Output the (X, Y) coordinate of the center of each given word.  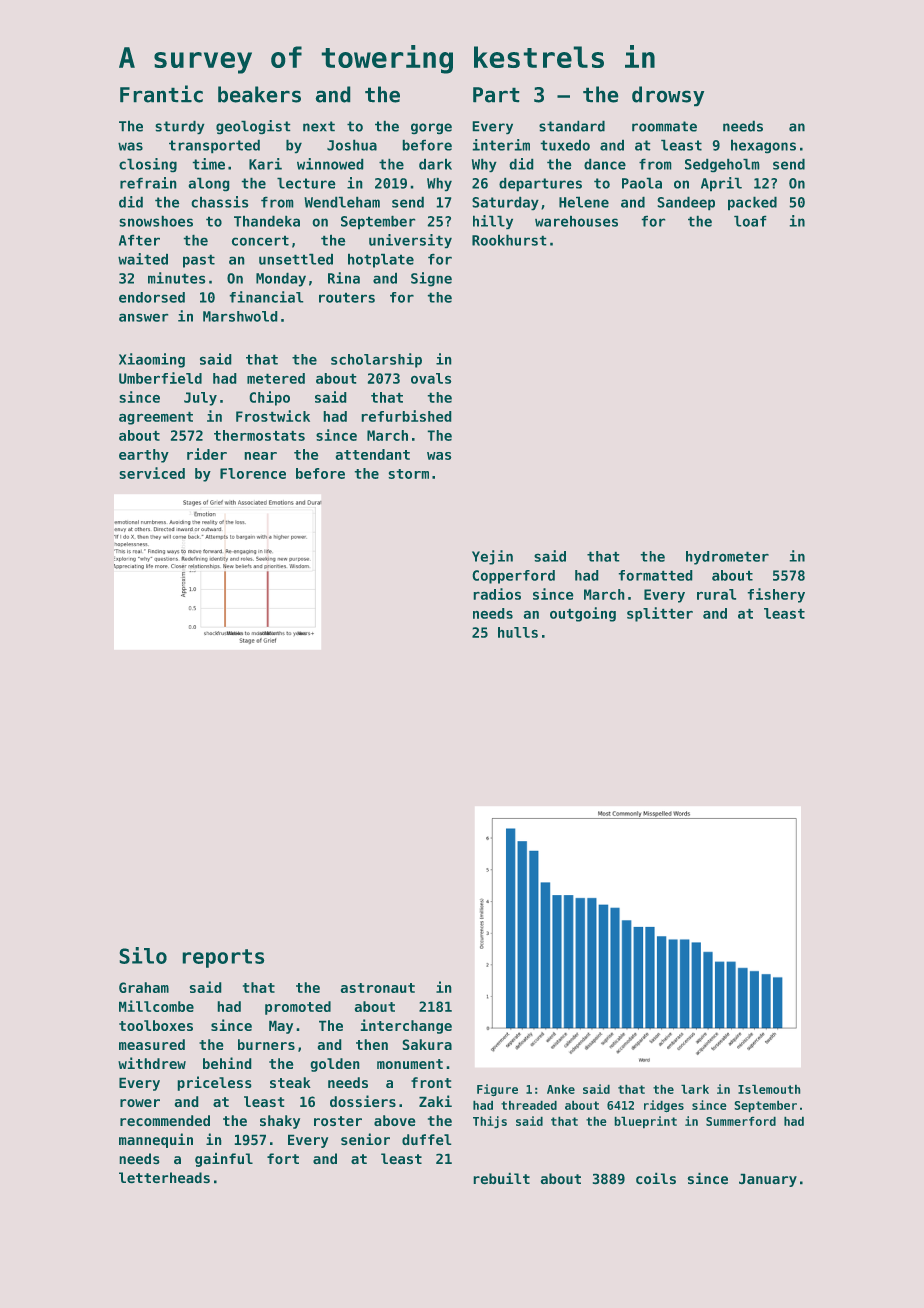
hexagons (763, 146)
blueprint (645, 1122)
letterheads (164, 1178)
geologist (253, 127)
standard (572, 126)
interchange (406, 1026)
